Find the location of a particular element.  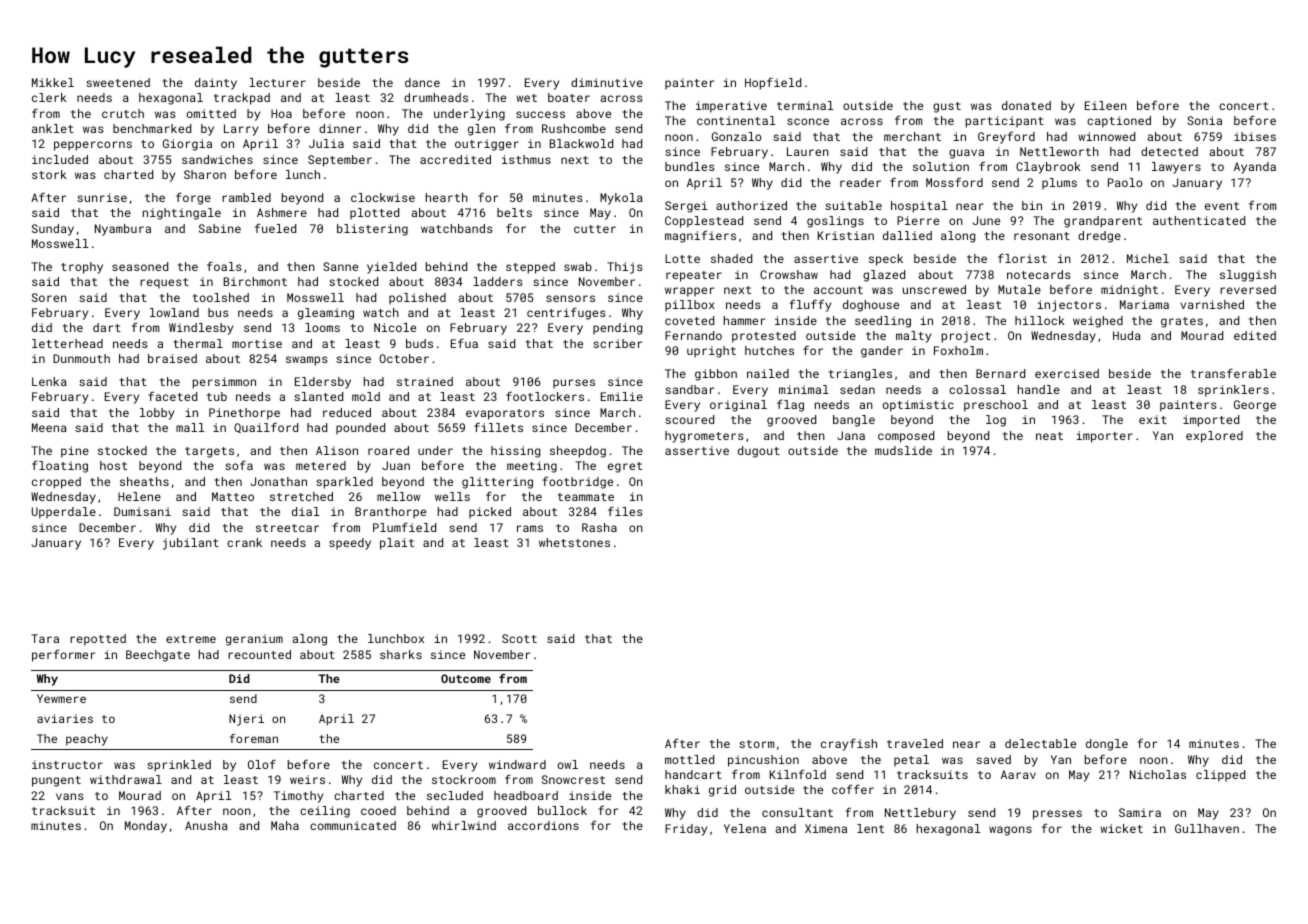

purses is located at coordinates (574, 384).
